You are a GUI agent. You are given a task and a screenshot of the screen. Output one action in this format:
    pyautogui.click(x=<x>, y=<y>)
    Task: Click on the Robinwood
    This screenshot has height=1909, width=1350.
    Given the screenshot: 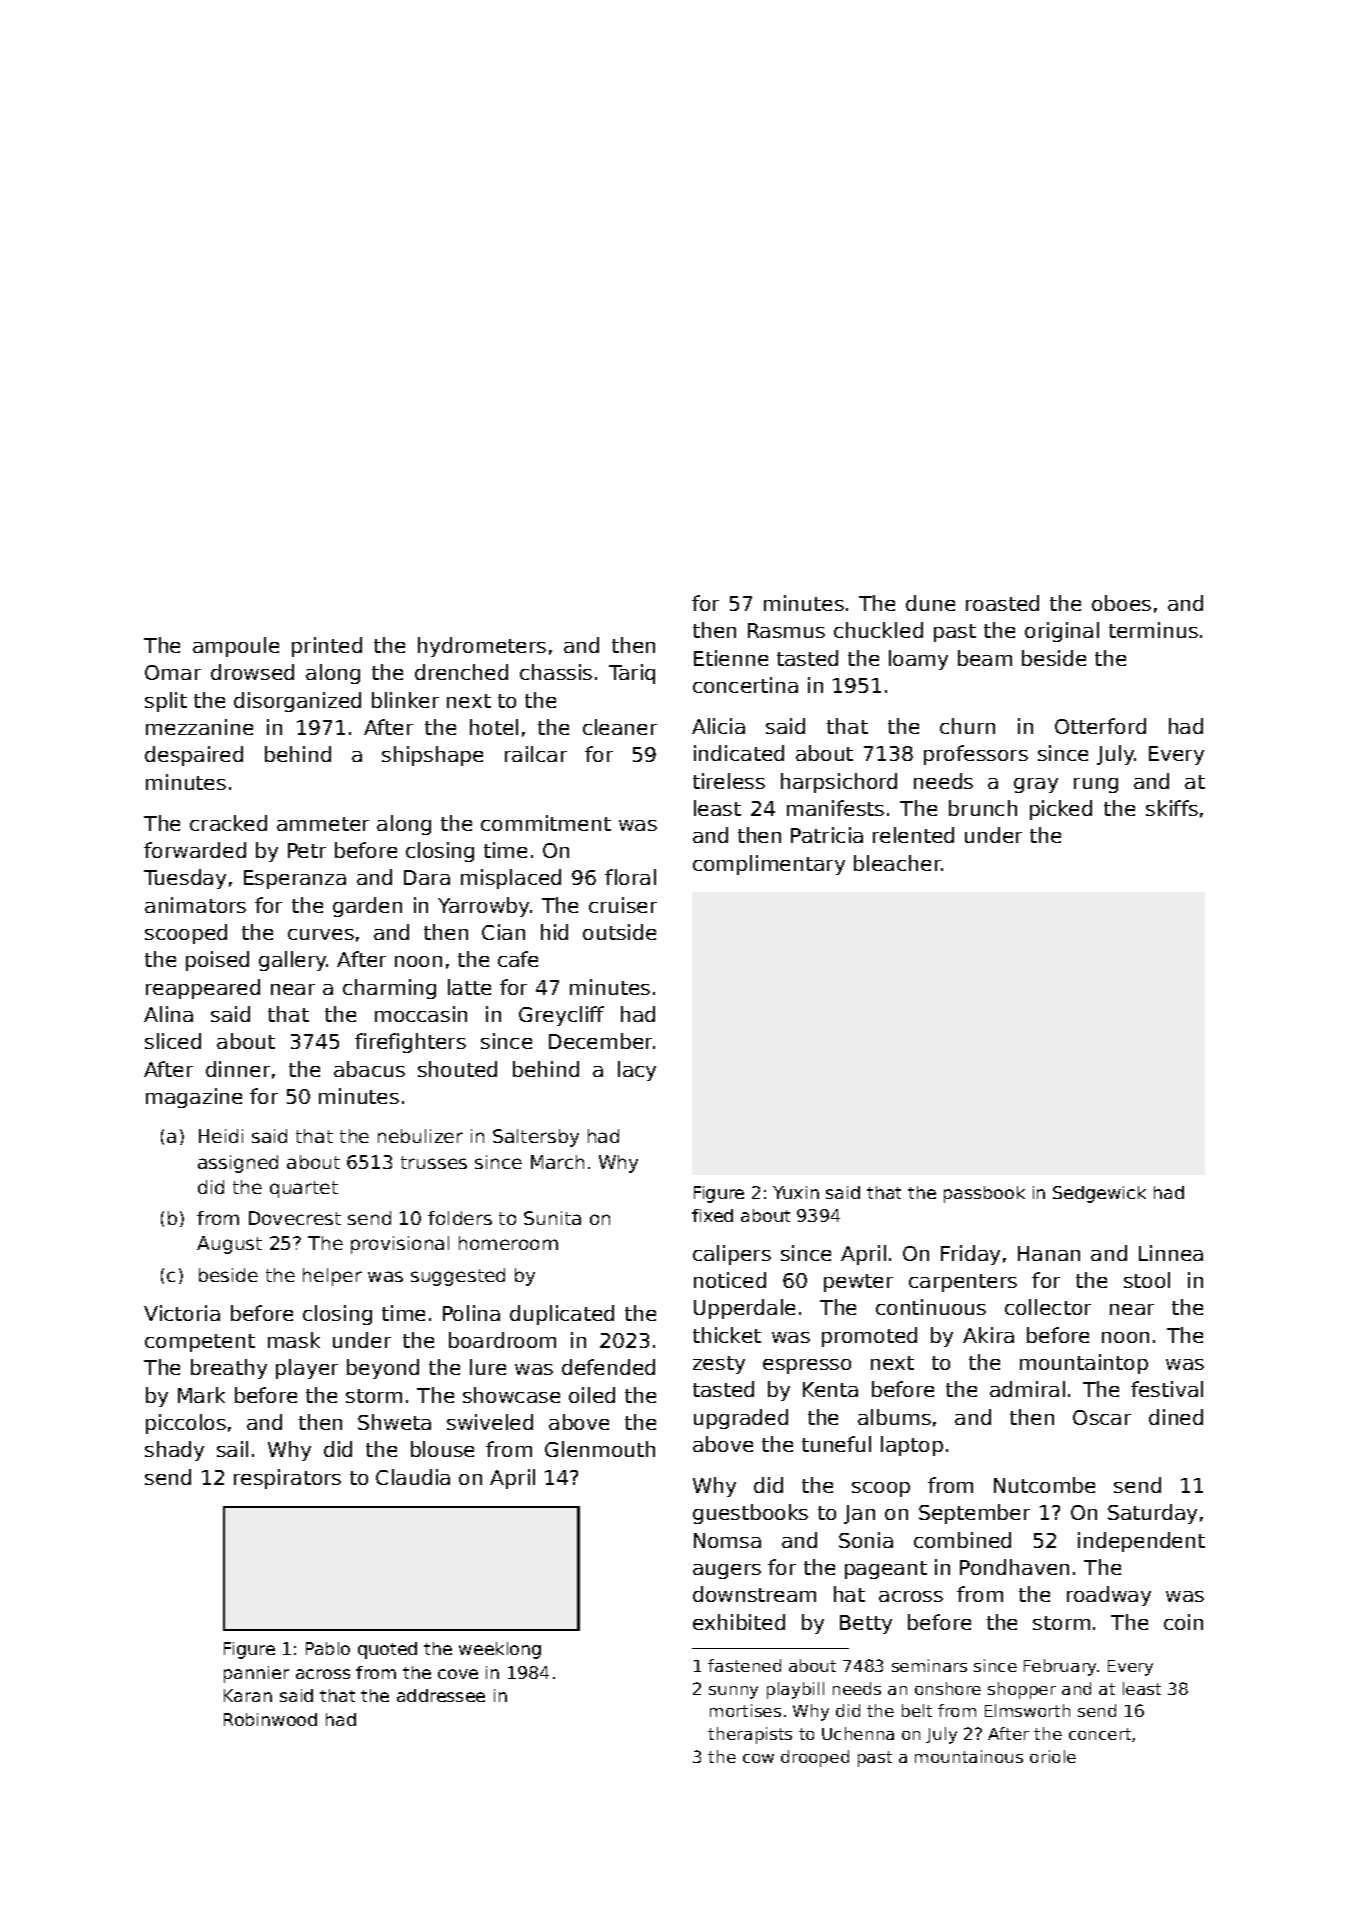 What is the action you would take?
    pyautogui.click(x=270, y=1719)
